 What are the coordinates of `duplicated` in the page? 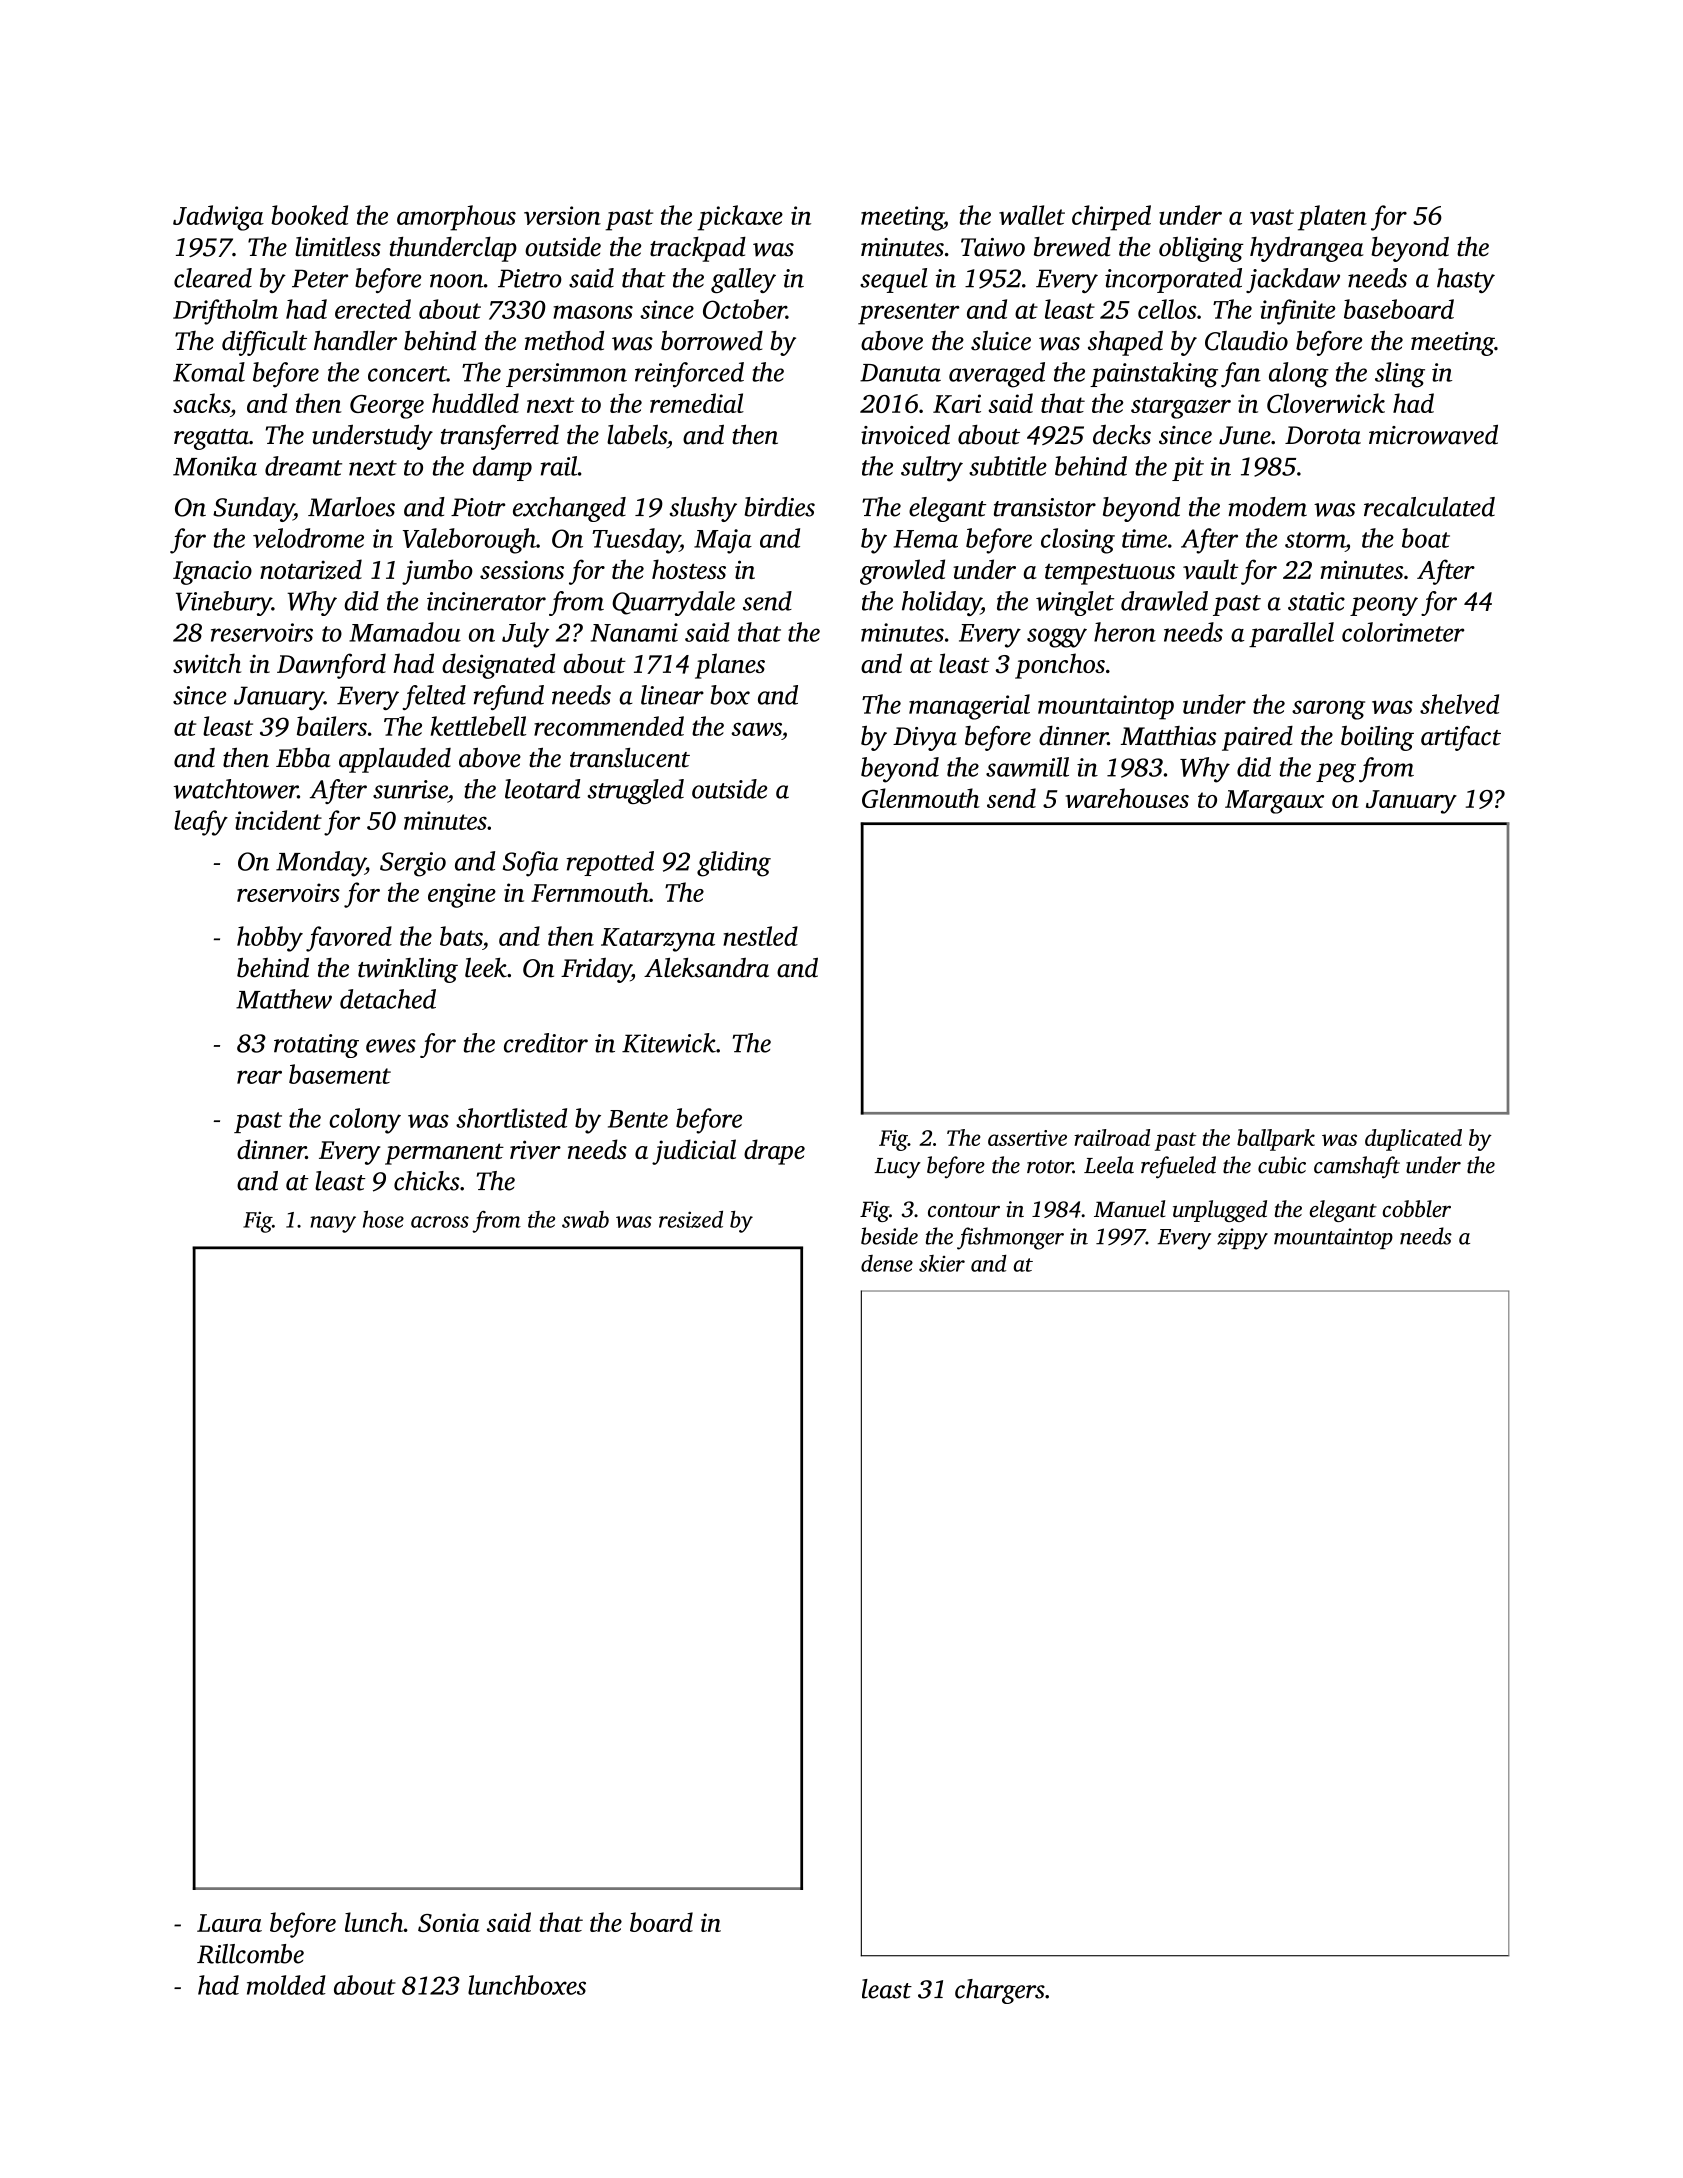 It's located at (1413, 1140).
